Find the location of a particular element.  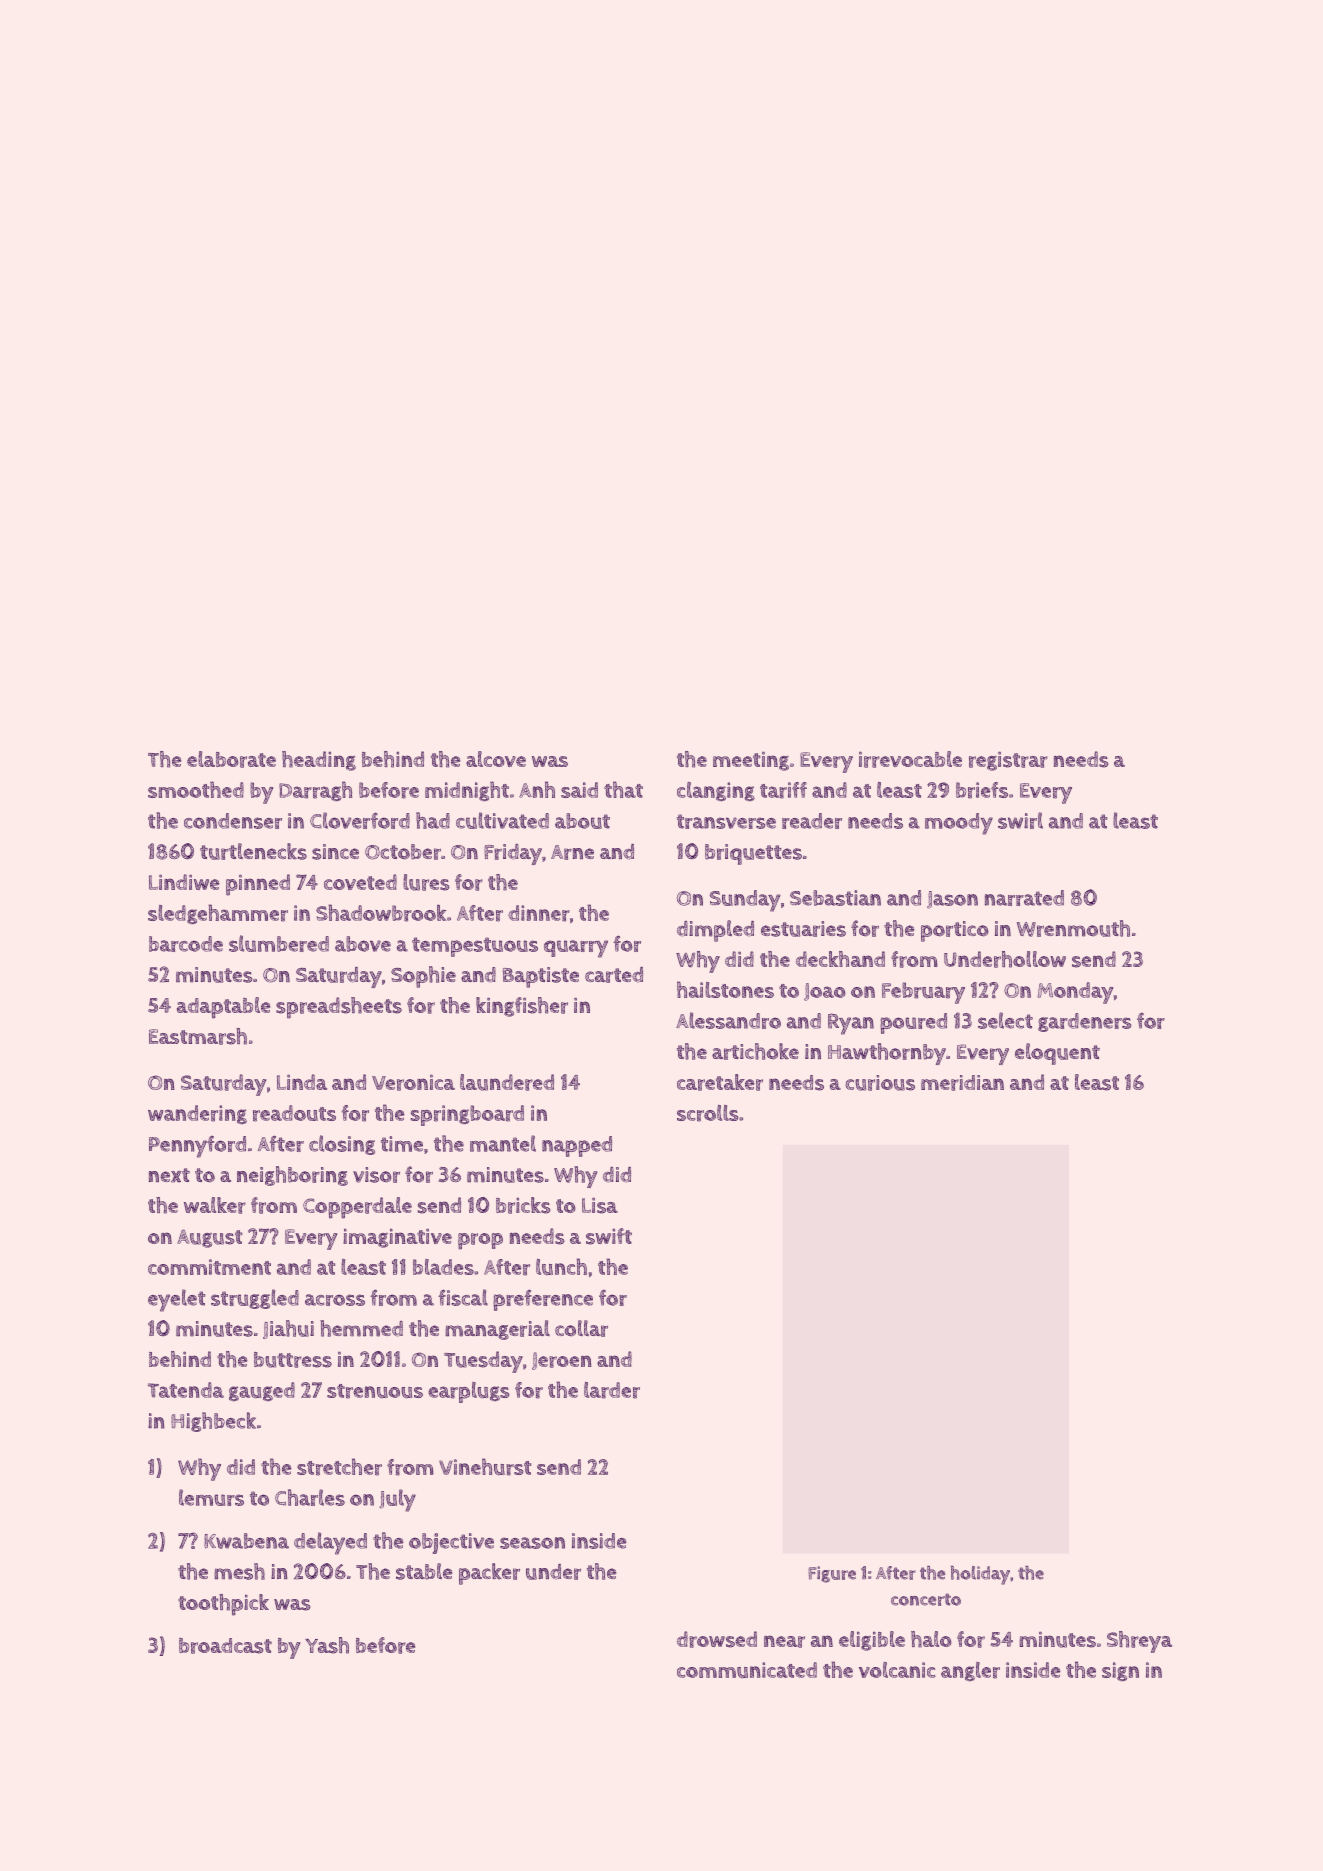

collar is located at coordinates (581, 1328).
